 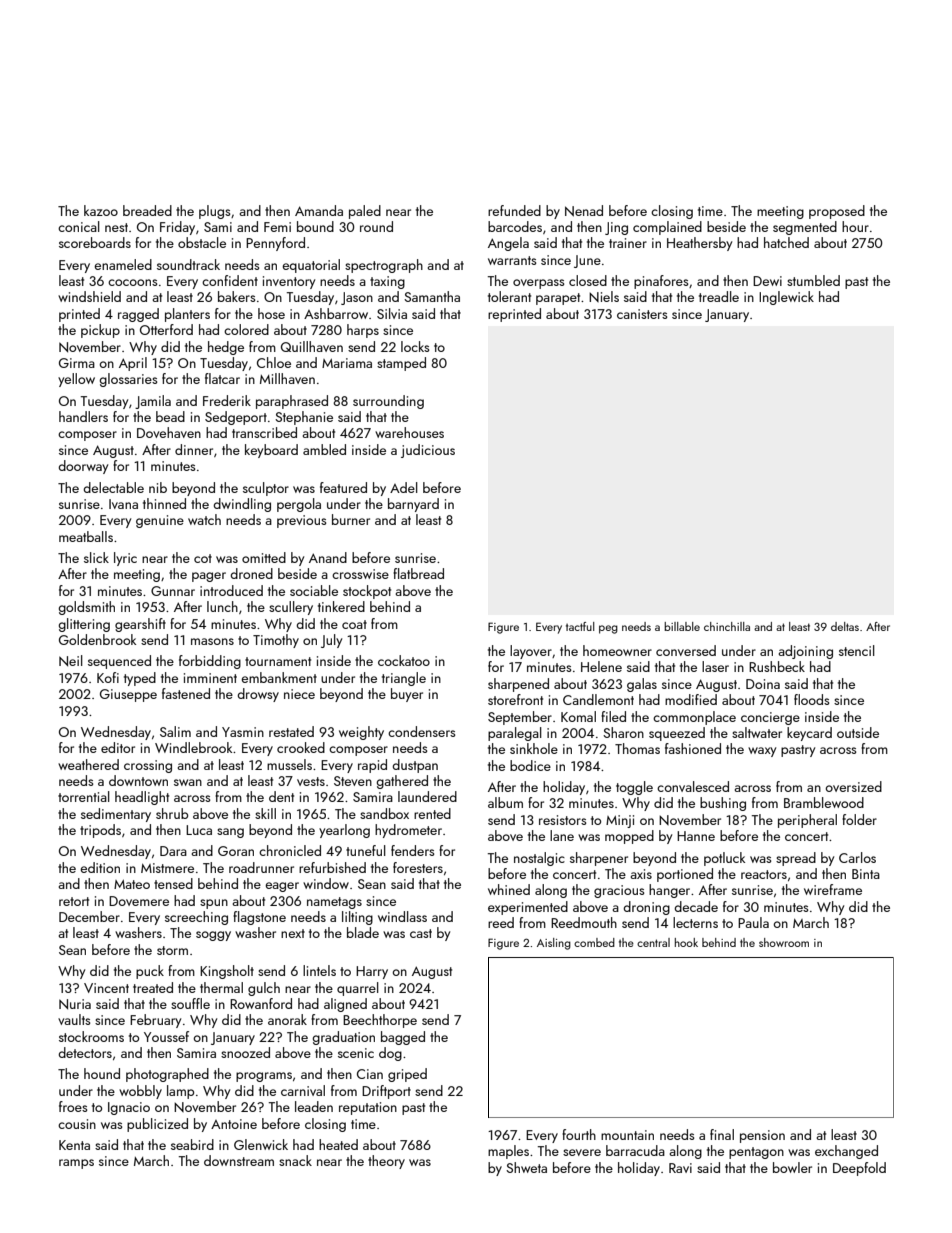 What do you see at coordinates (786, 298) in the screenshot?
I see `Inglewick` at bounding box center [786, 298].
